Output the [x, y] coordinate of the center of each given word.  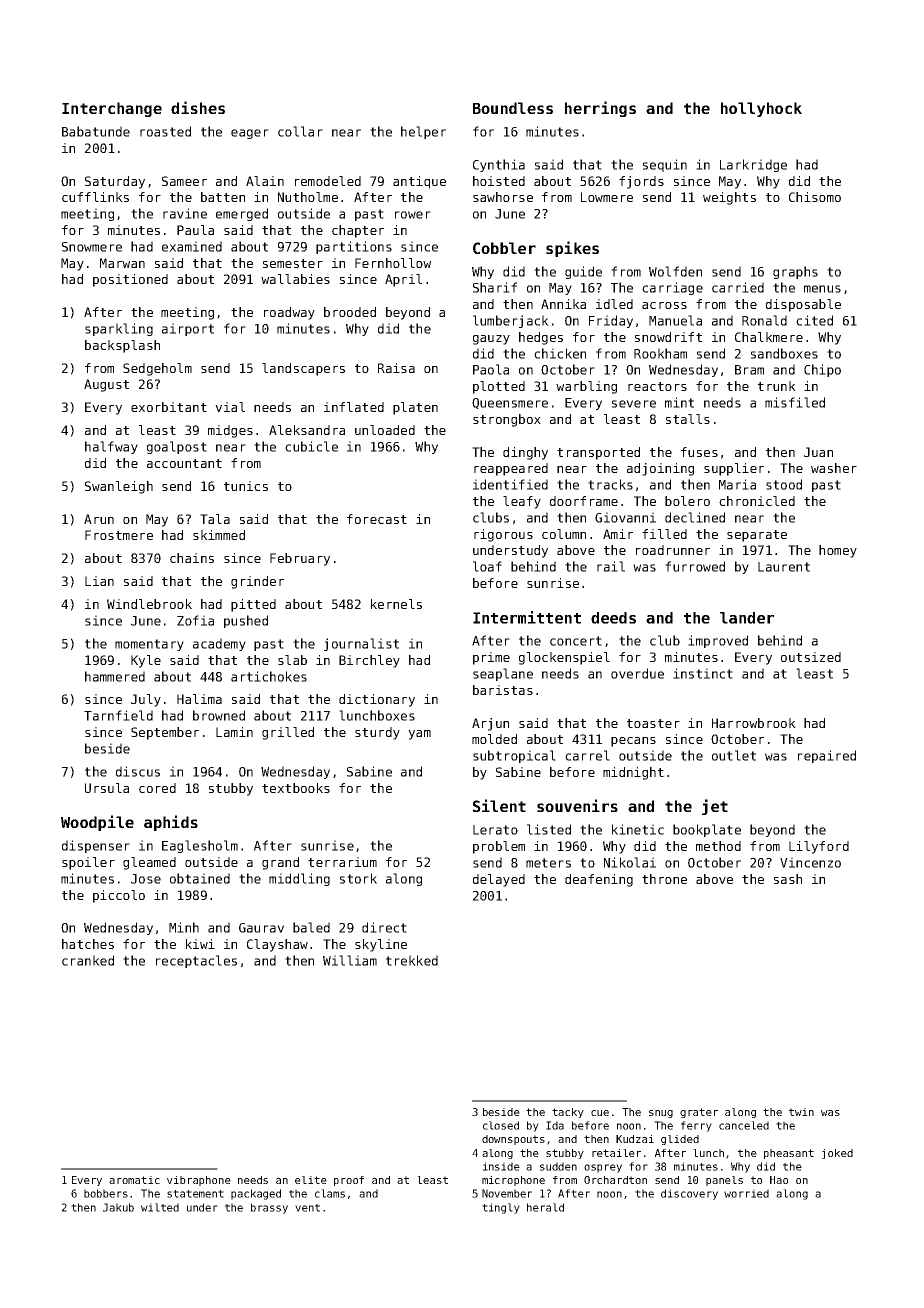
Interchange [112, 109]
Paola [491, 369]
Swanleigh [119, 487]
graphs [795, 272]
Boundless [513, 108]
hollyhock [761, 109]
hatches [88, 944]
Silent [499, 805]
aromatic [134, 1180]
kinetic [638, 829]
